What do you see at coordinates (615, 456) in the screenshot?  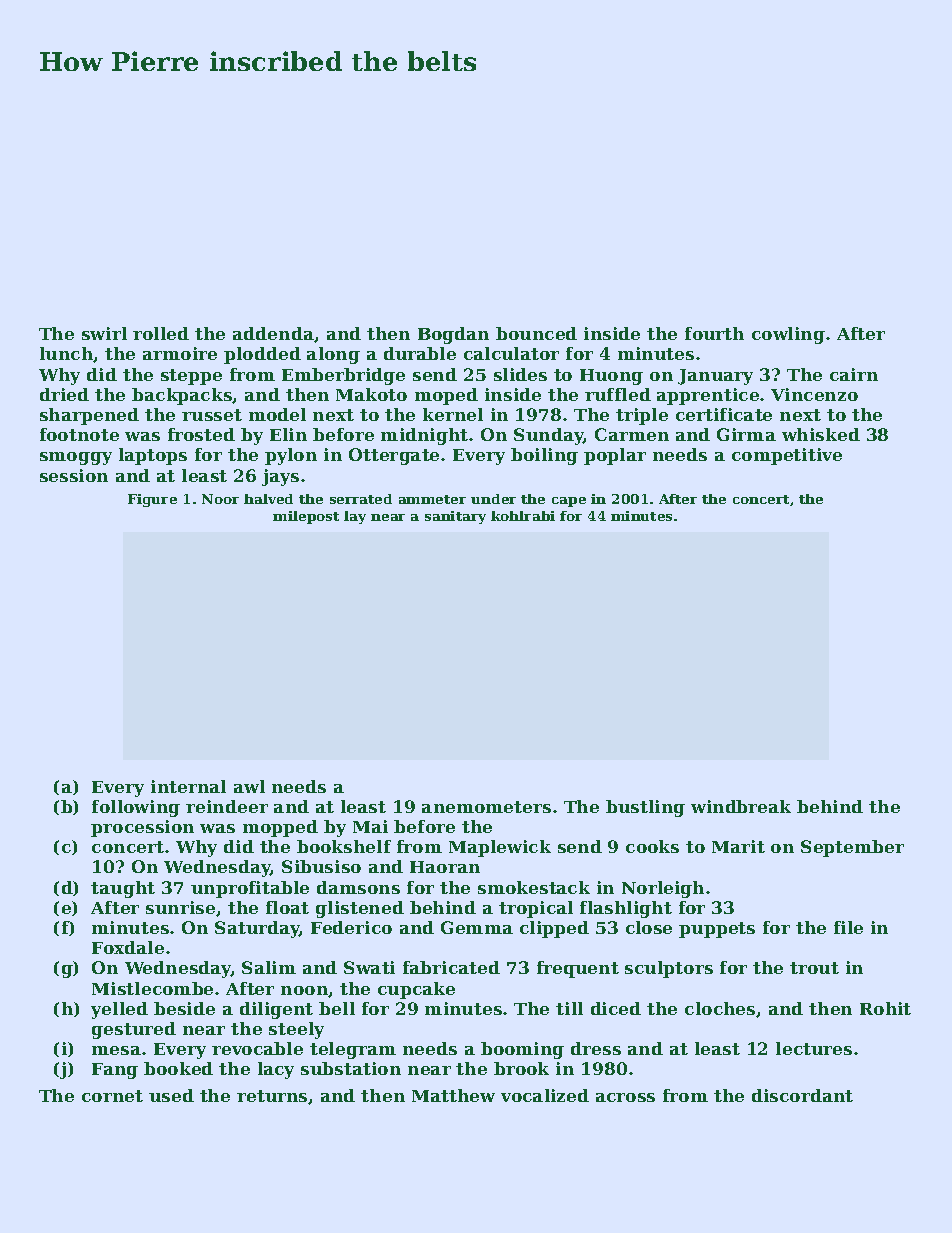 I see `poplar` at bounding box center [615, 456].
